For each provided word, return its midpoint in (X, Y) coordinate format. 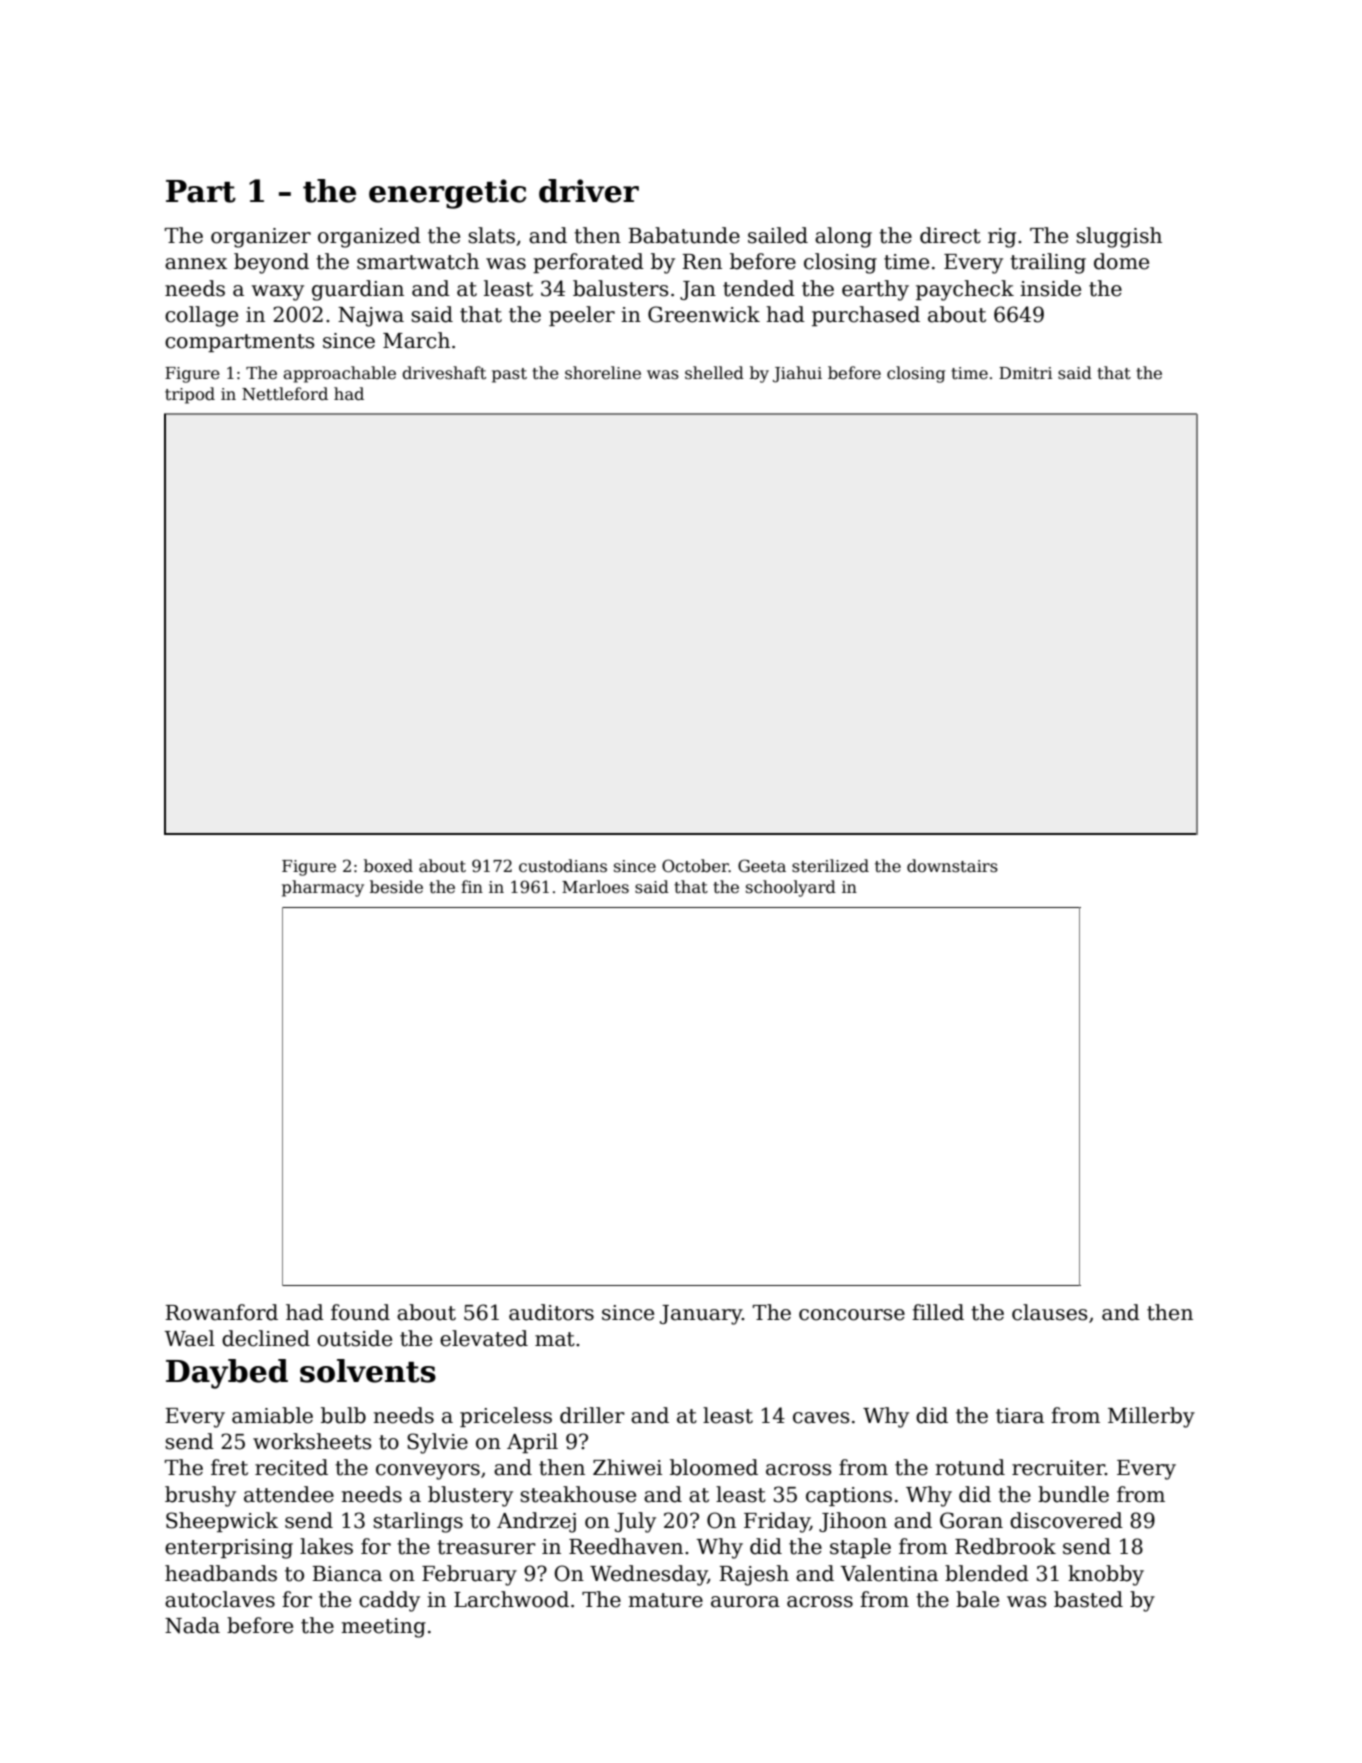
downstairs (952, 866)
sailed (778, 235)
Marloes (595, 887)
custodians (563, 866)
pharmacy (323, 888)
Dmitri (1025, 373)
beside (396, 886)
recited (291, 1467)
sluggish (1119, 237)
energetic (447, 194)
